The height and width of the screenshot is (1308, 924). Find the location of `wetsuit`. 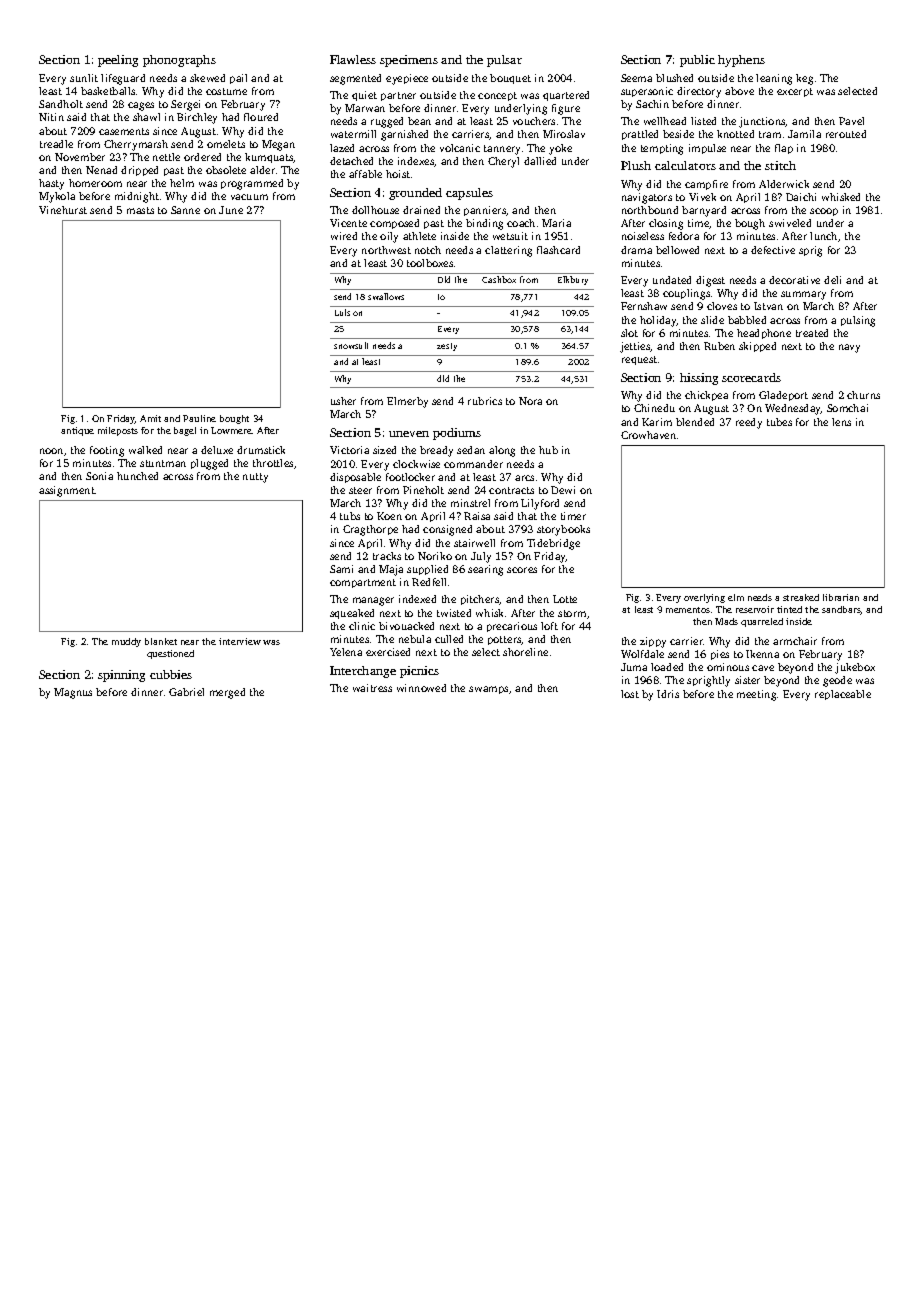

wetsuit is located at coordinates (510, 236).
